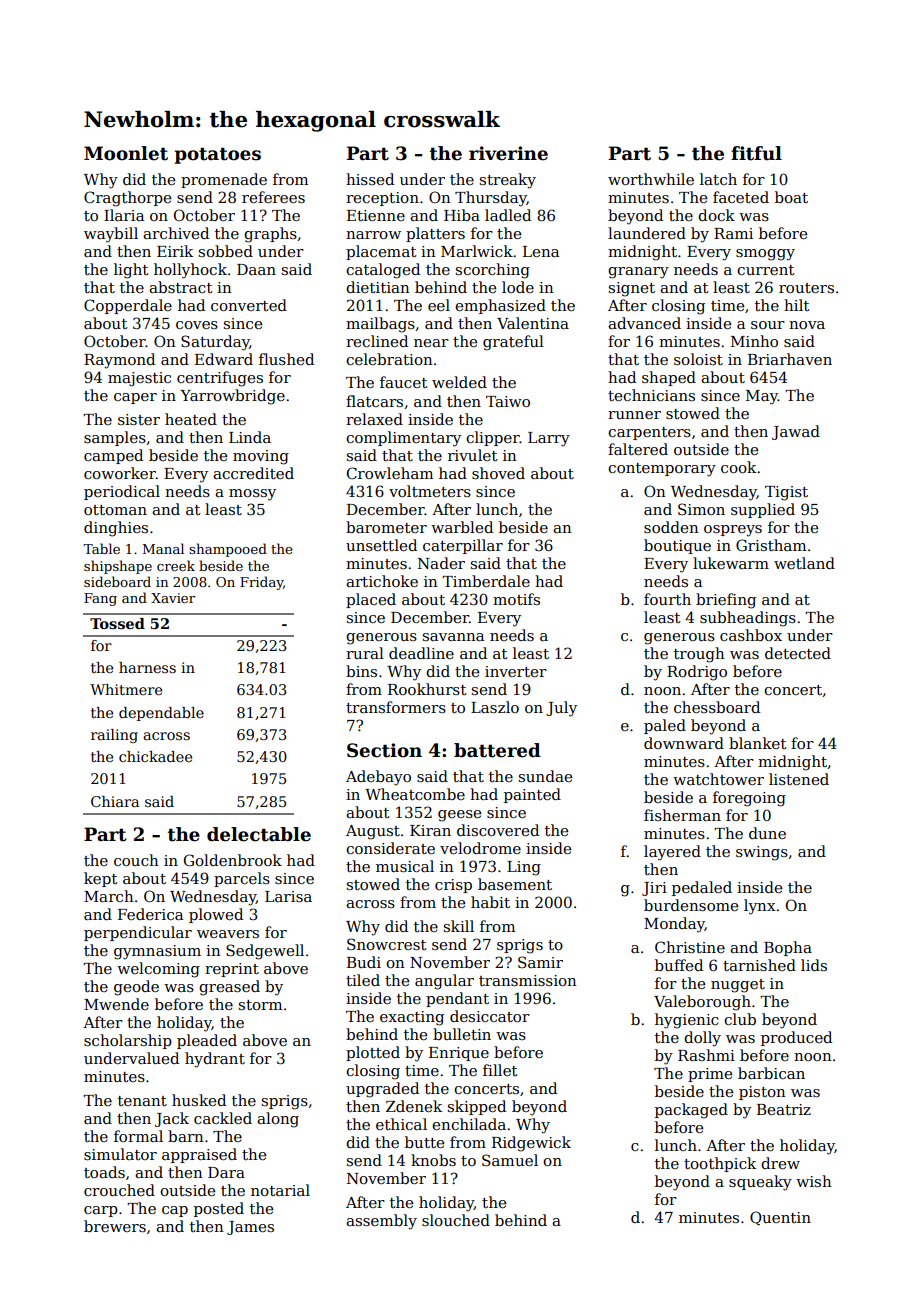  I want to click on kept, so click(101, 879).
